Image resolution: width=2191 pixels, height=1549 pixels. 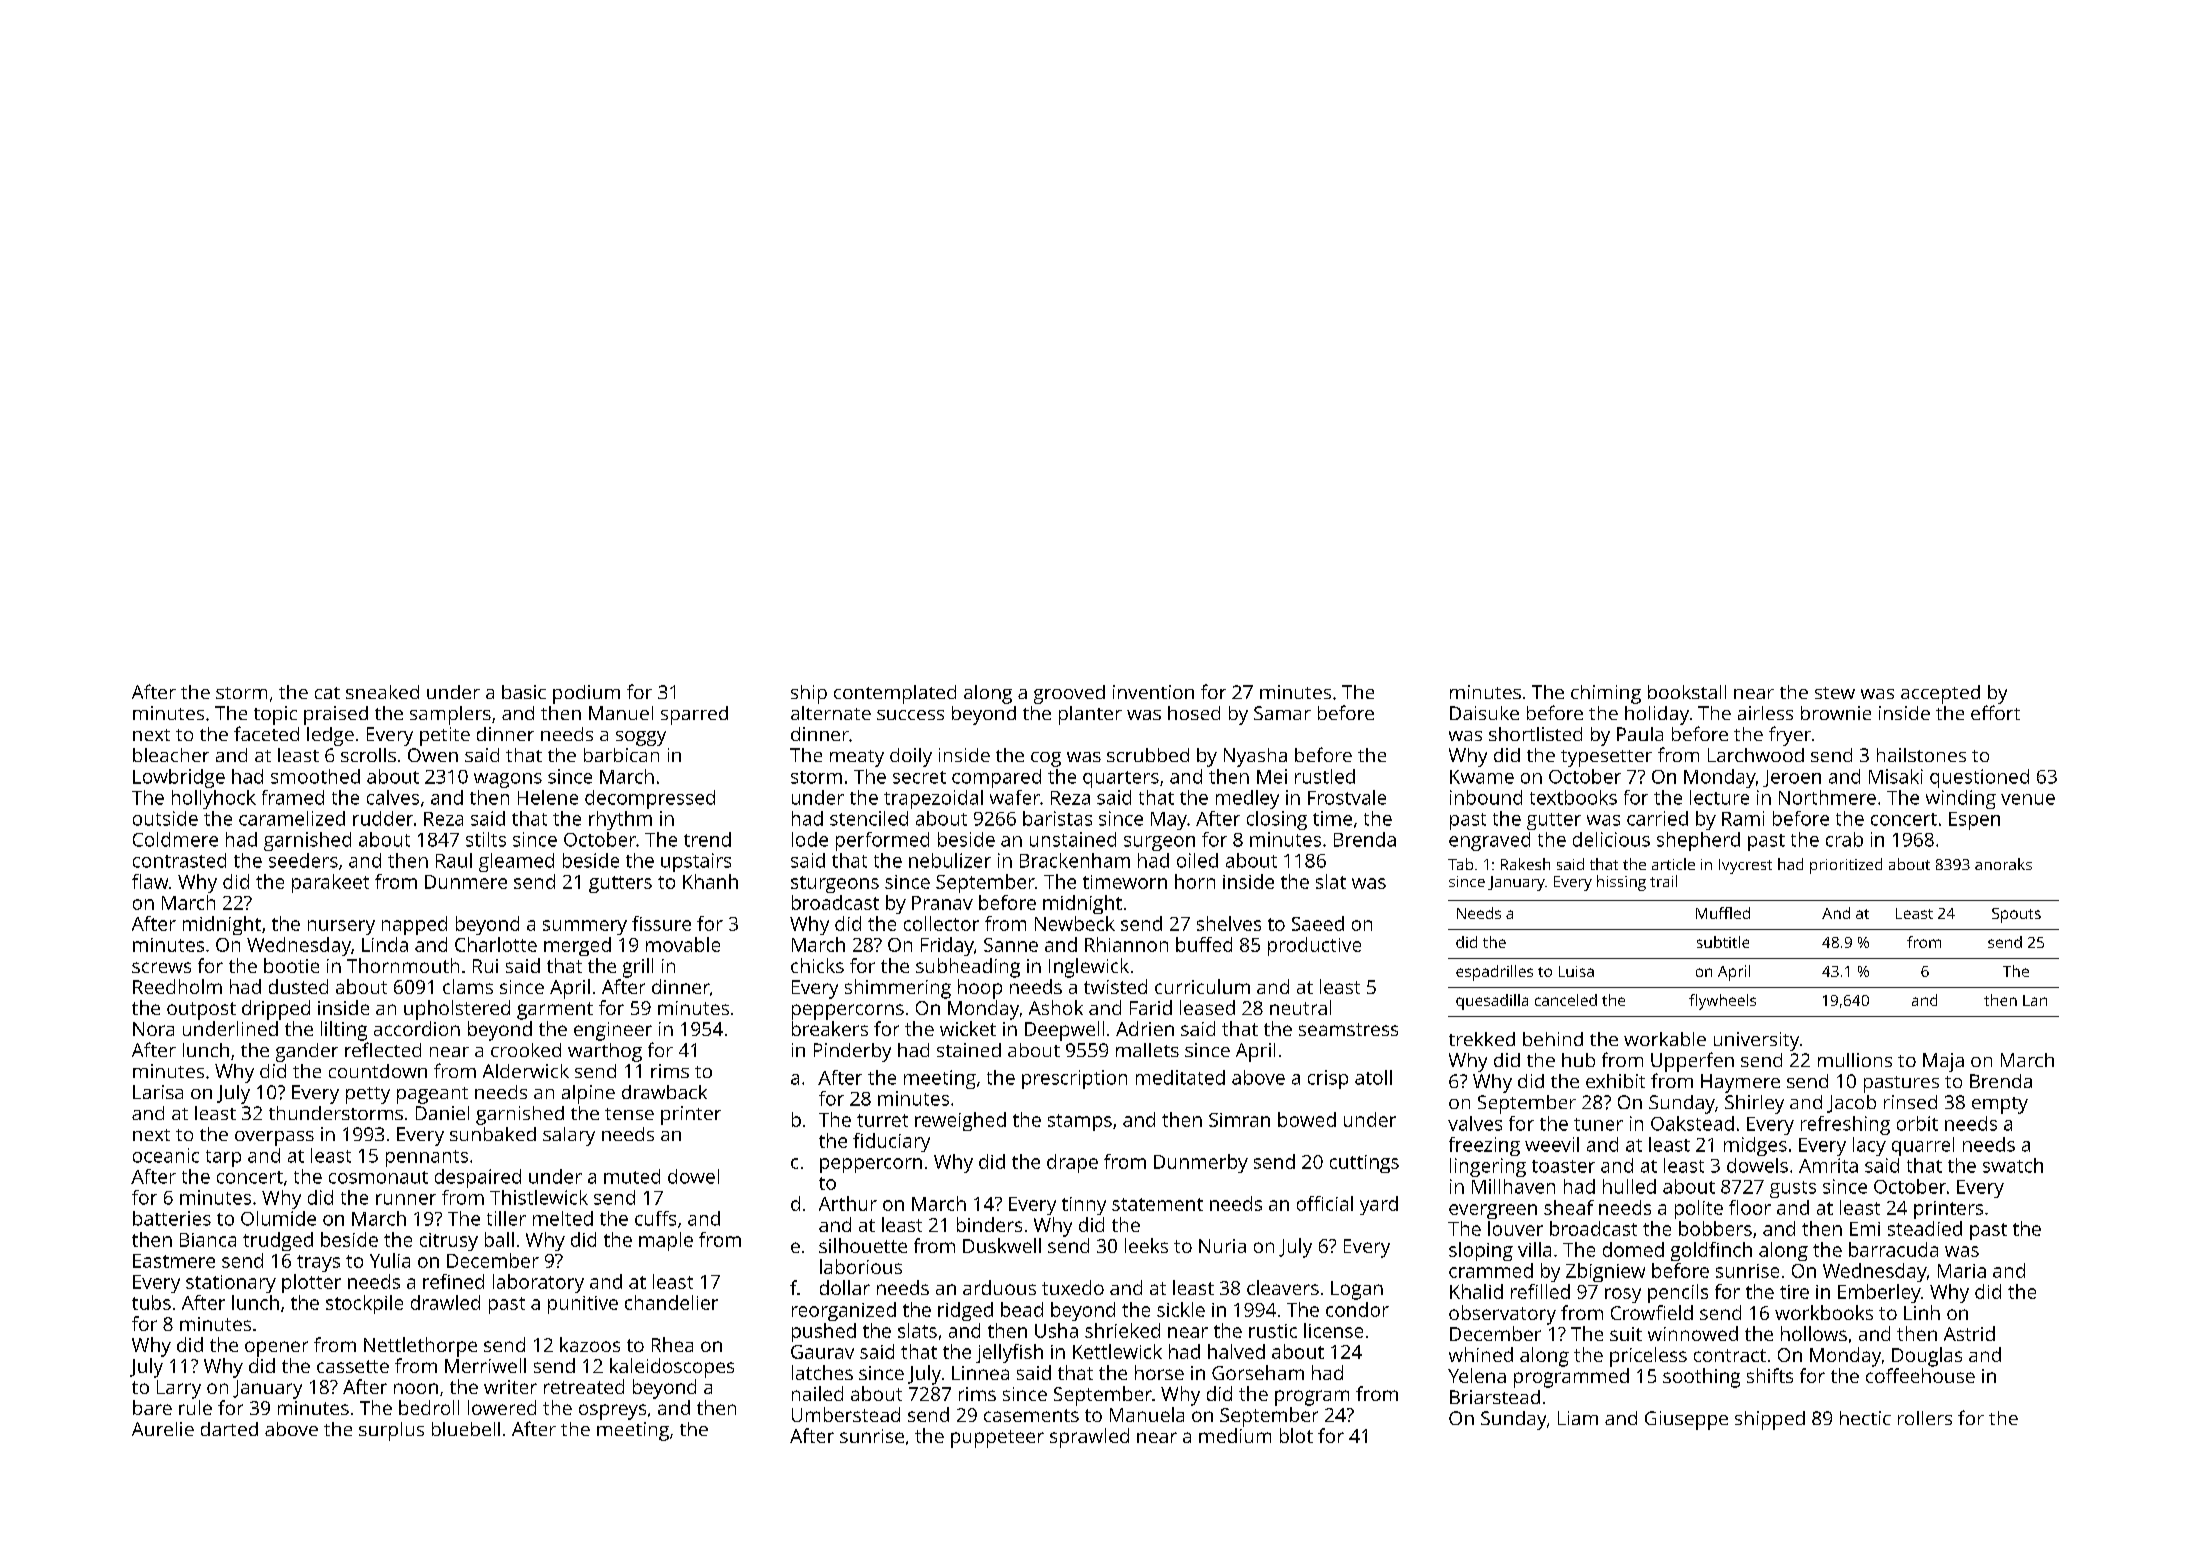 I want to click on canceled, so click(x=1566, y=1000).
